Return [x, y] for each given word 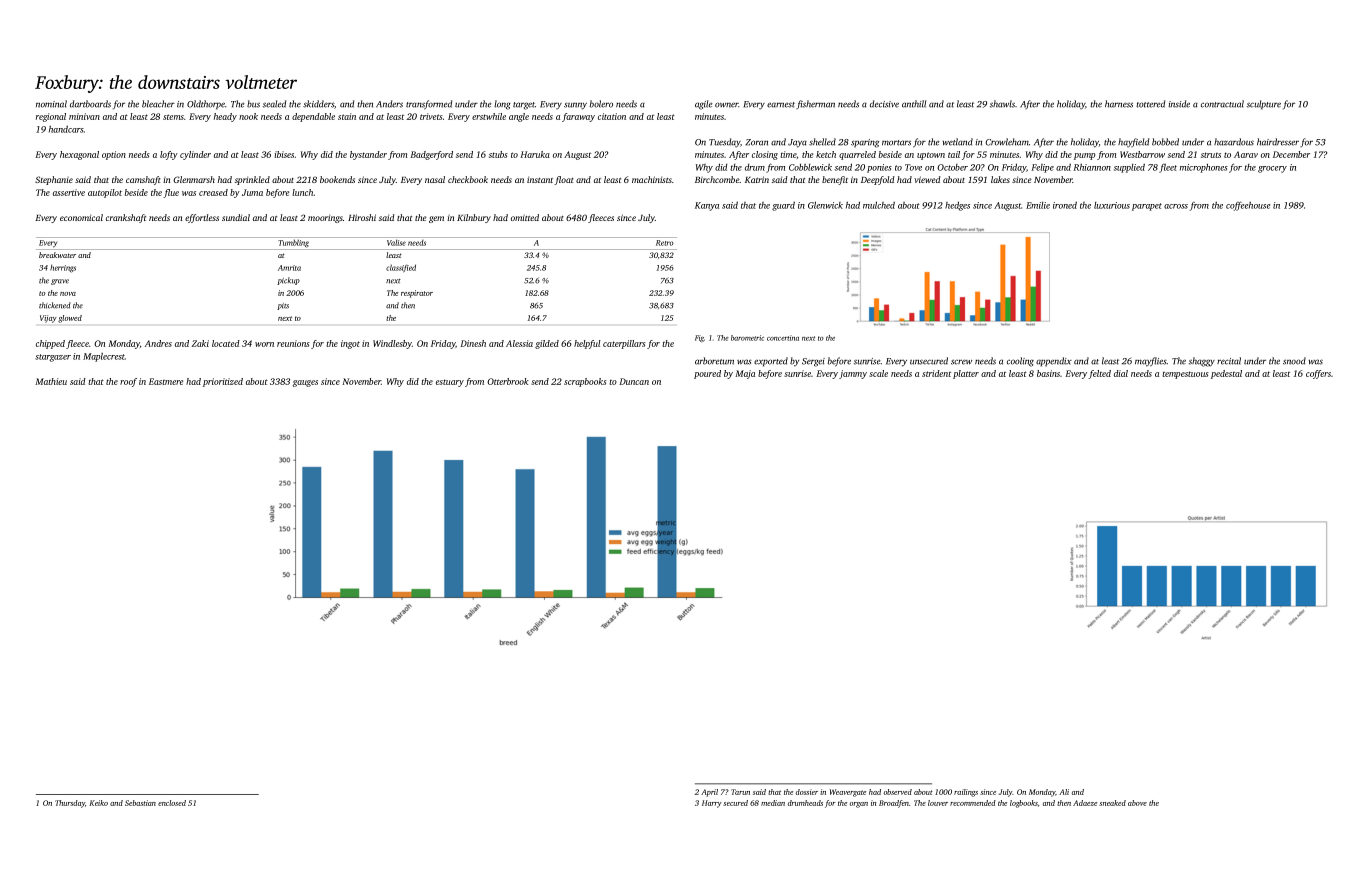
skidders [318, 104]
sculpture [1264, 105]
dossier [807, 792]
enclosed [172, 803]
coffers [1318, 374]
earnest [781, 105]
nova [68, 294]
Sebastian [140, 803]
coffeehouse [1248, 206]
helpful [587, 344]
